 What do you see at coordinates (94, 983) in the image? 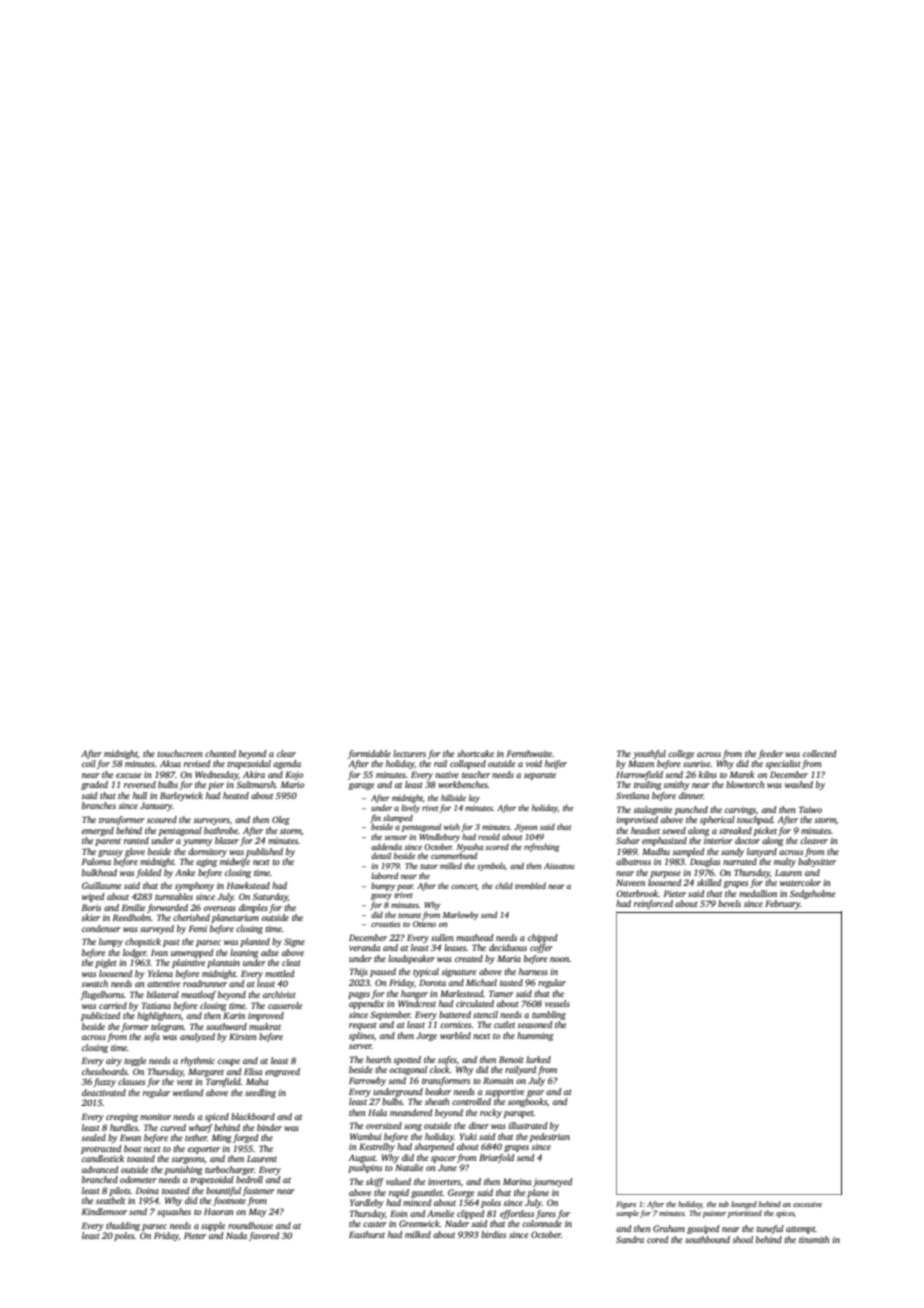
I see `swatch` at bounding box center [94, 983].
